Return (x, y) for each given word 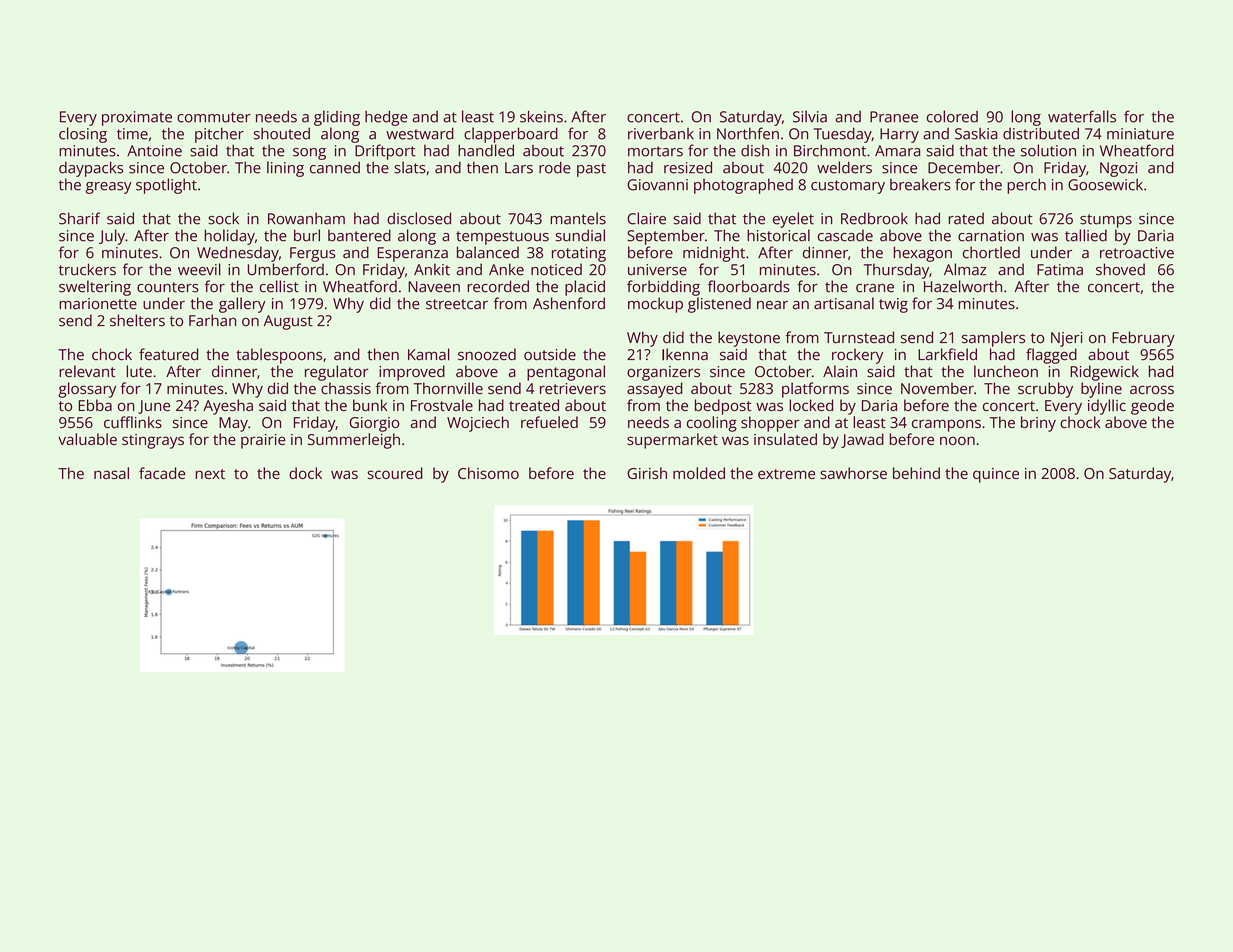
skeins (541, 116)
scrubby (1045, 390)
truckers (87, 269)
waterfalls (1082, 116)
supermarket (672, 441)
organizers (663, 373)
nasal (111, 473)
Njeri (1066, 339)
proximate (137, 118)
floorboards (749, 286)
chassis (346, 388)
